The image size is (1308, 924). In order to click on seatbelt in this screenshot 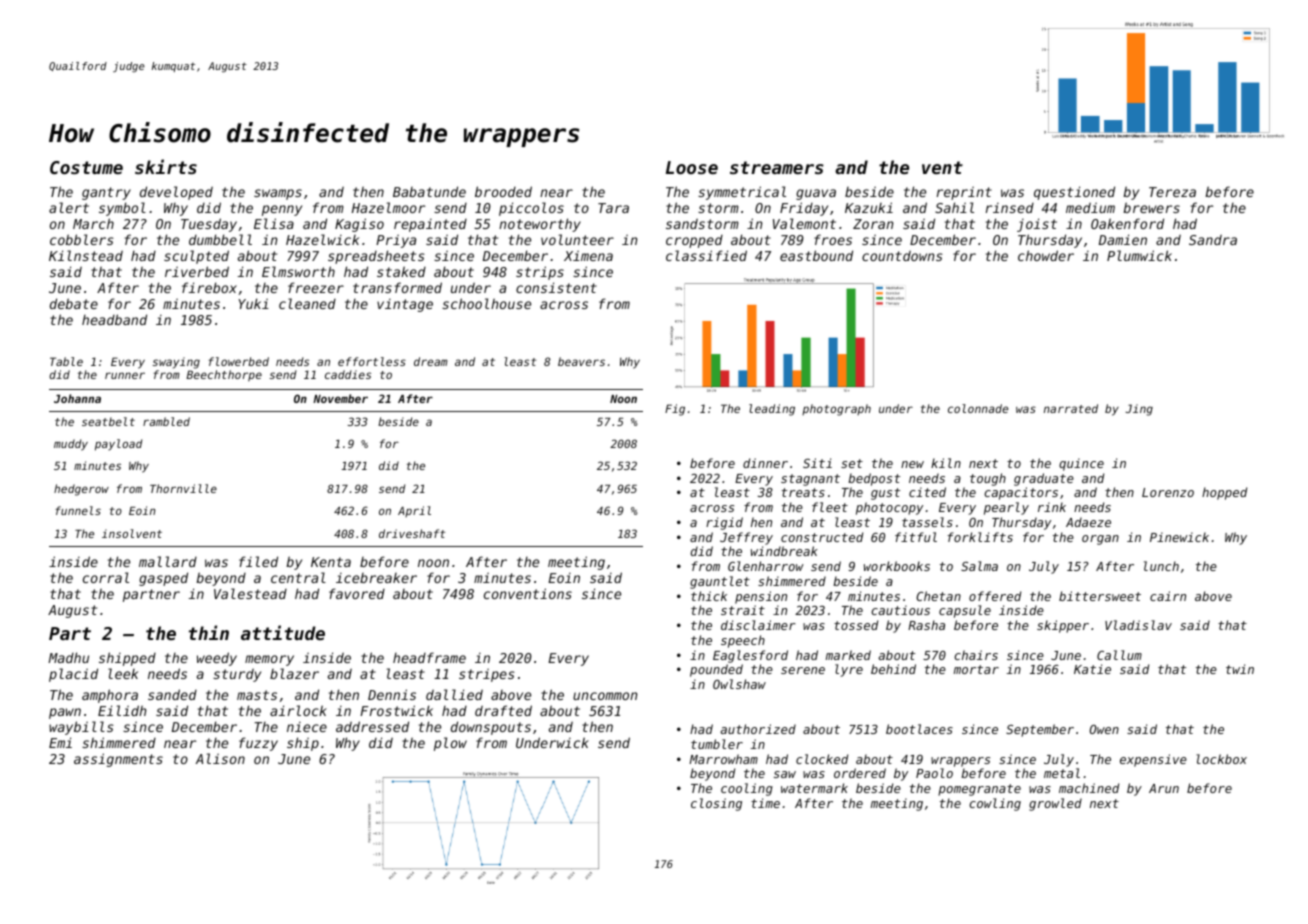, I will do `click(108, 421)`.
